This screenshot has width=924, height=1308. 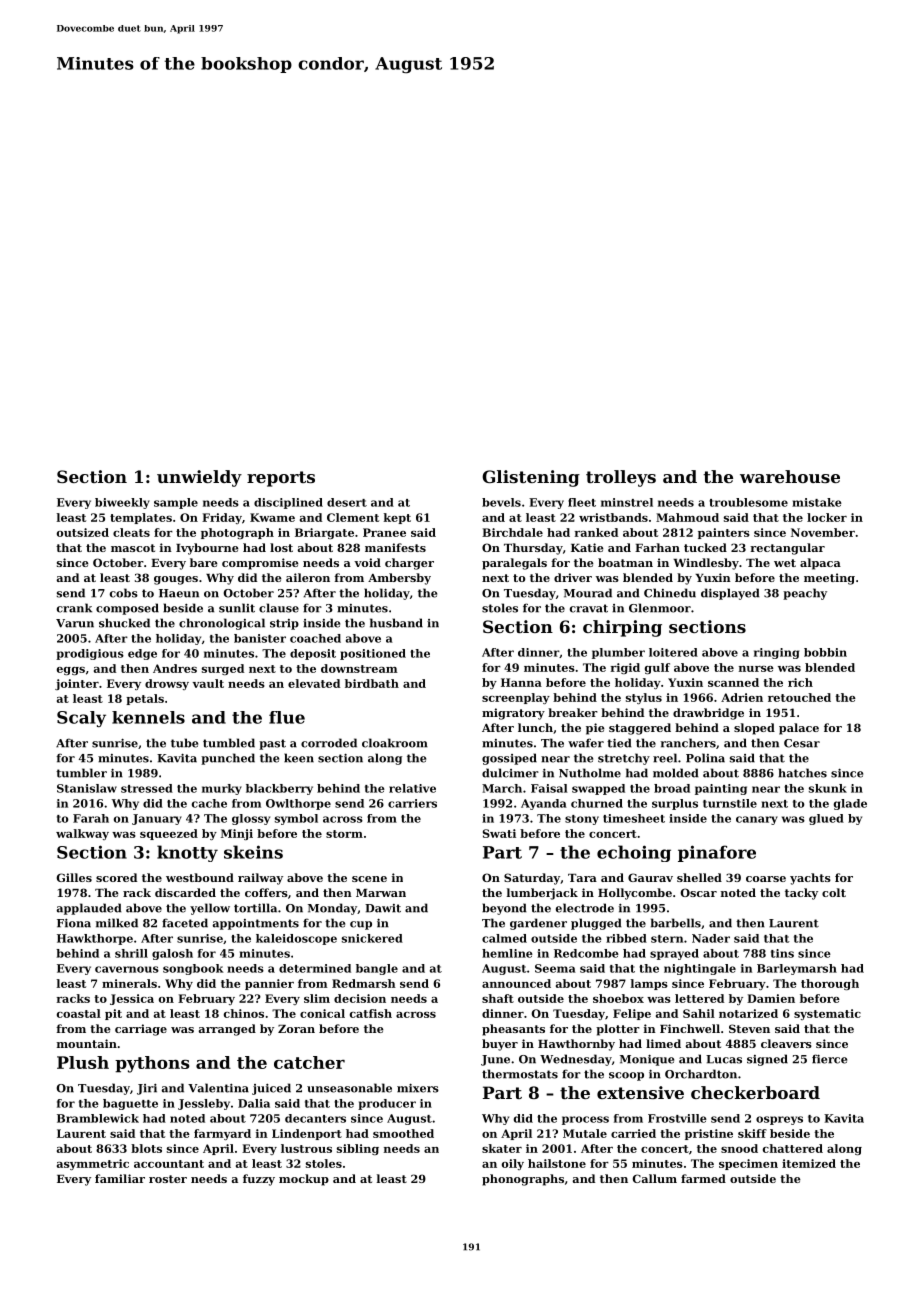 I want to click on paralegals, so click(x=514, y=564).
